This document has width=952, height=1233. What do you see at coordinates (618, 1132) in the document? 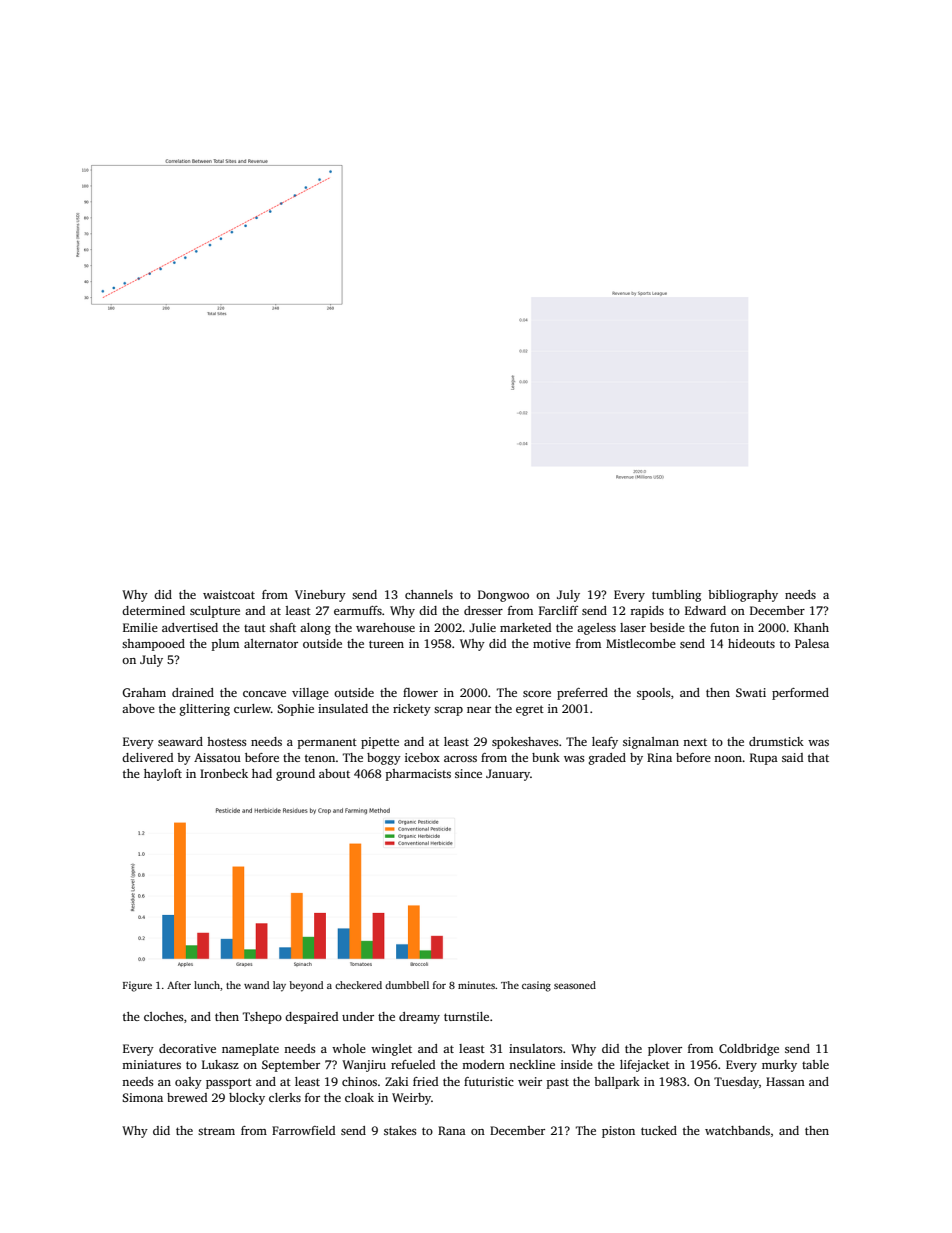
I see `piston` at bounding box center [618, 1132].
